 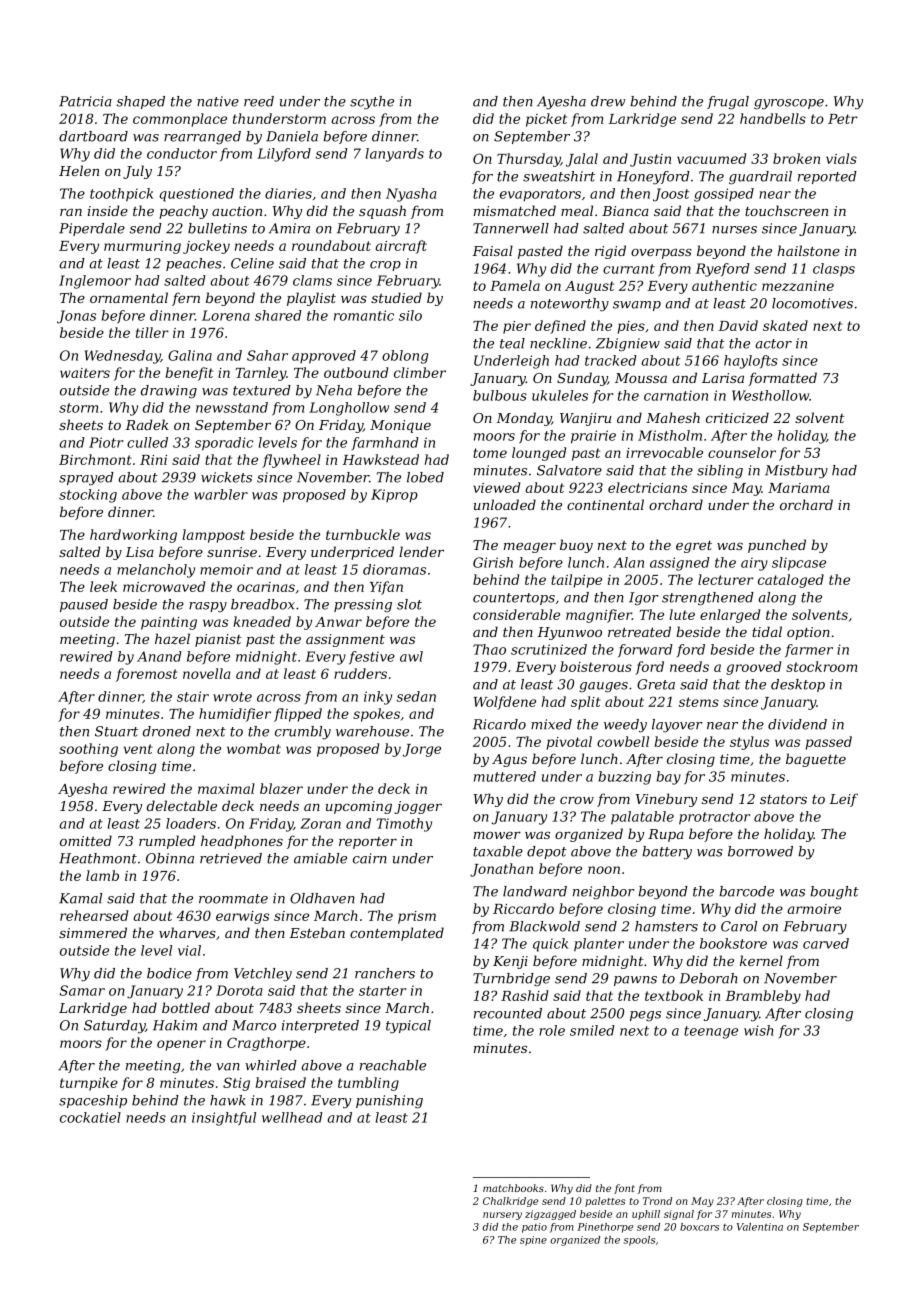 I want to click on ranchers, so click(x=385, y=973).
